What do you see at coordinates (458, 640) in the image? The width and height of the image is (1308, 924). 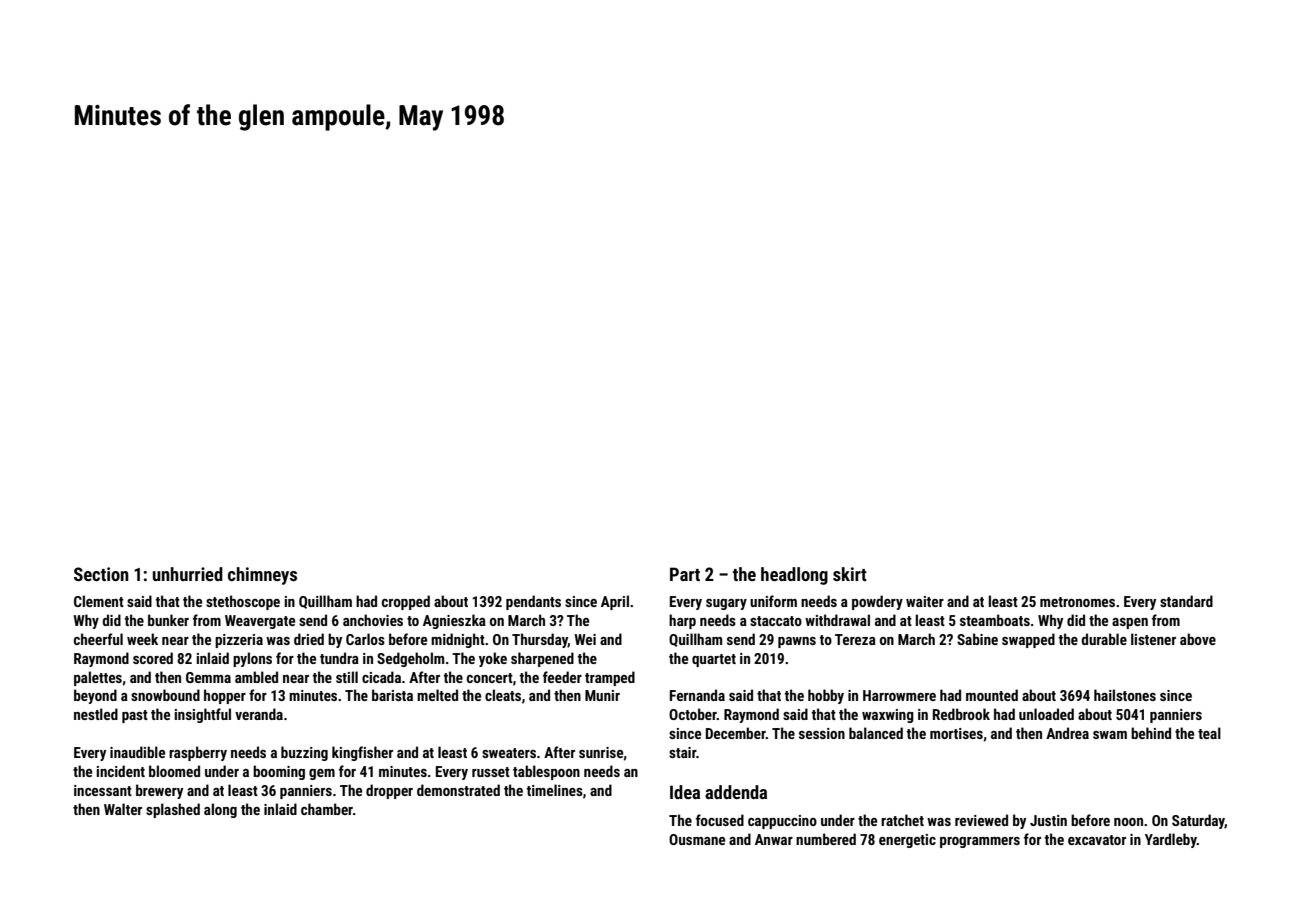 I see `midnight` at bounding box center [458, 640].
